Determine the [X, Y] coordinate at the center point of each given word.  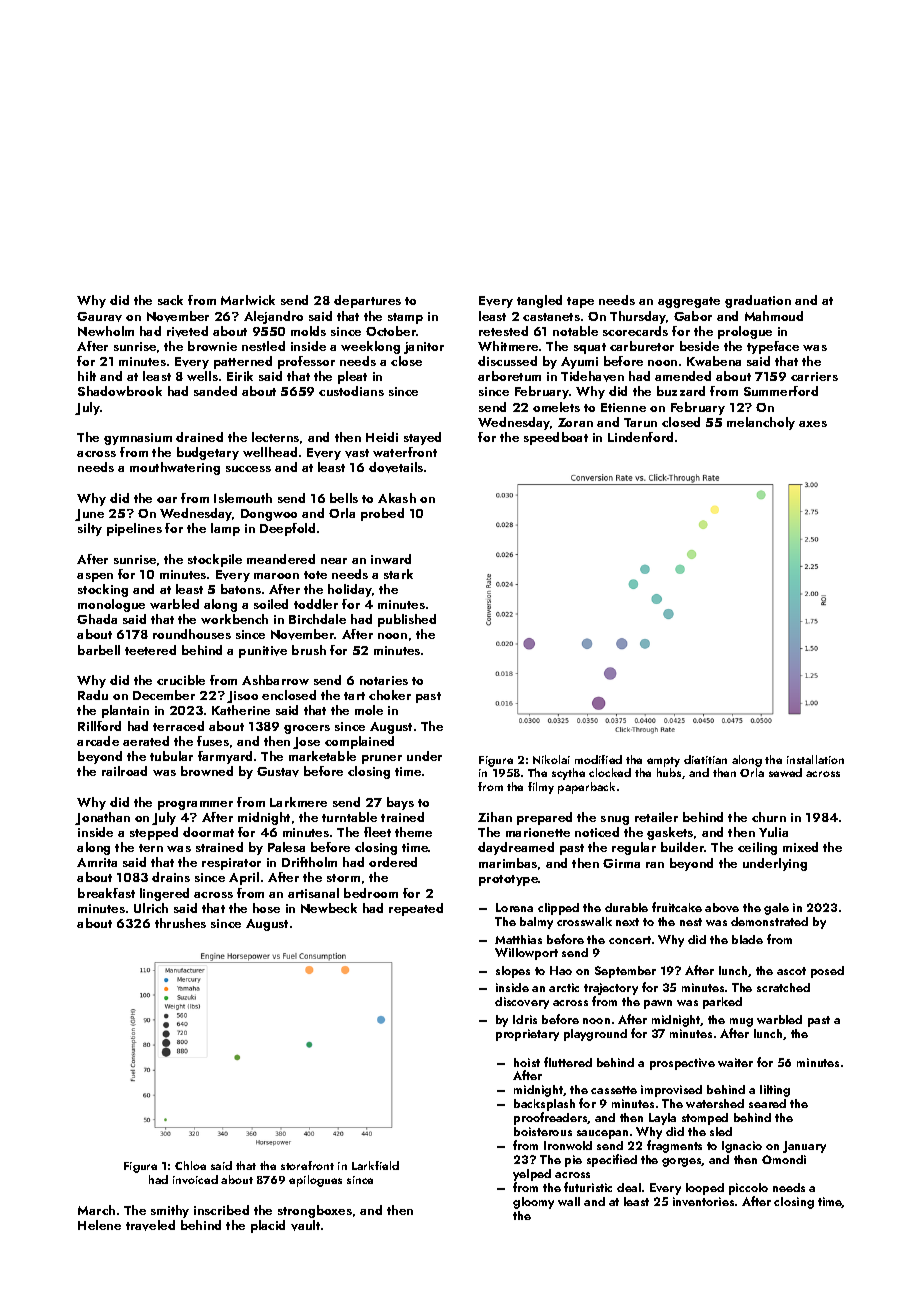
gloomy [533, 1203]
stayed [422, 438]
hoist [527, 1062]
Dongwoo [269, 515]
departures [367, 301]
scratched [783, 987]
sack [170, 300]
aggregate [689, 302]
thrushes [180, 923]
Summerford [781, 391]
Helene [99, 1225]
